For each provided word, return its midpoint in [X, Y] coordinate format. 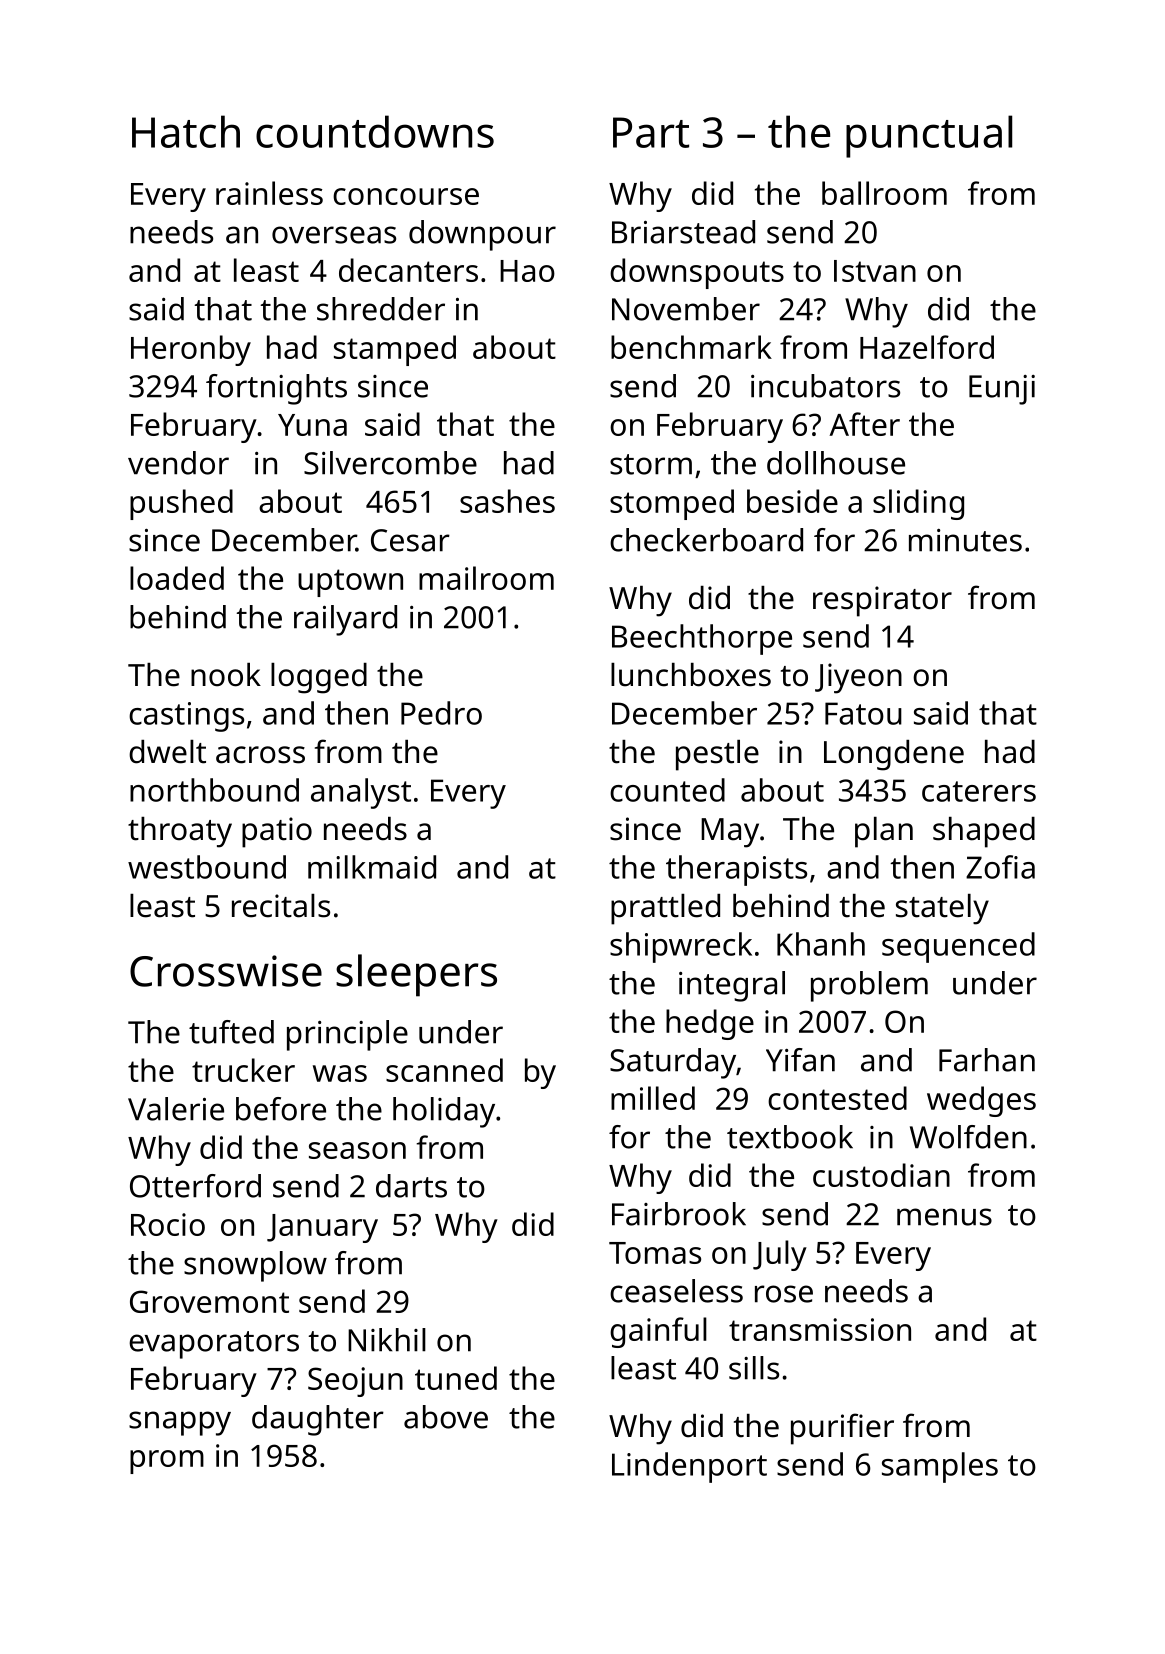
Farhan [987, 1060]
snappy [180, 1423]
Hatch [186, 131]
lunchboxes [691, 675]
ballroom [884, 193]
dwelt [167, 752]
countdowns [375, 131]
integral [732, 986]
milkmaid [372, 867]
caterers [979, 791]
